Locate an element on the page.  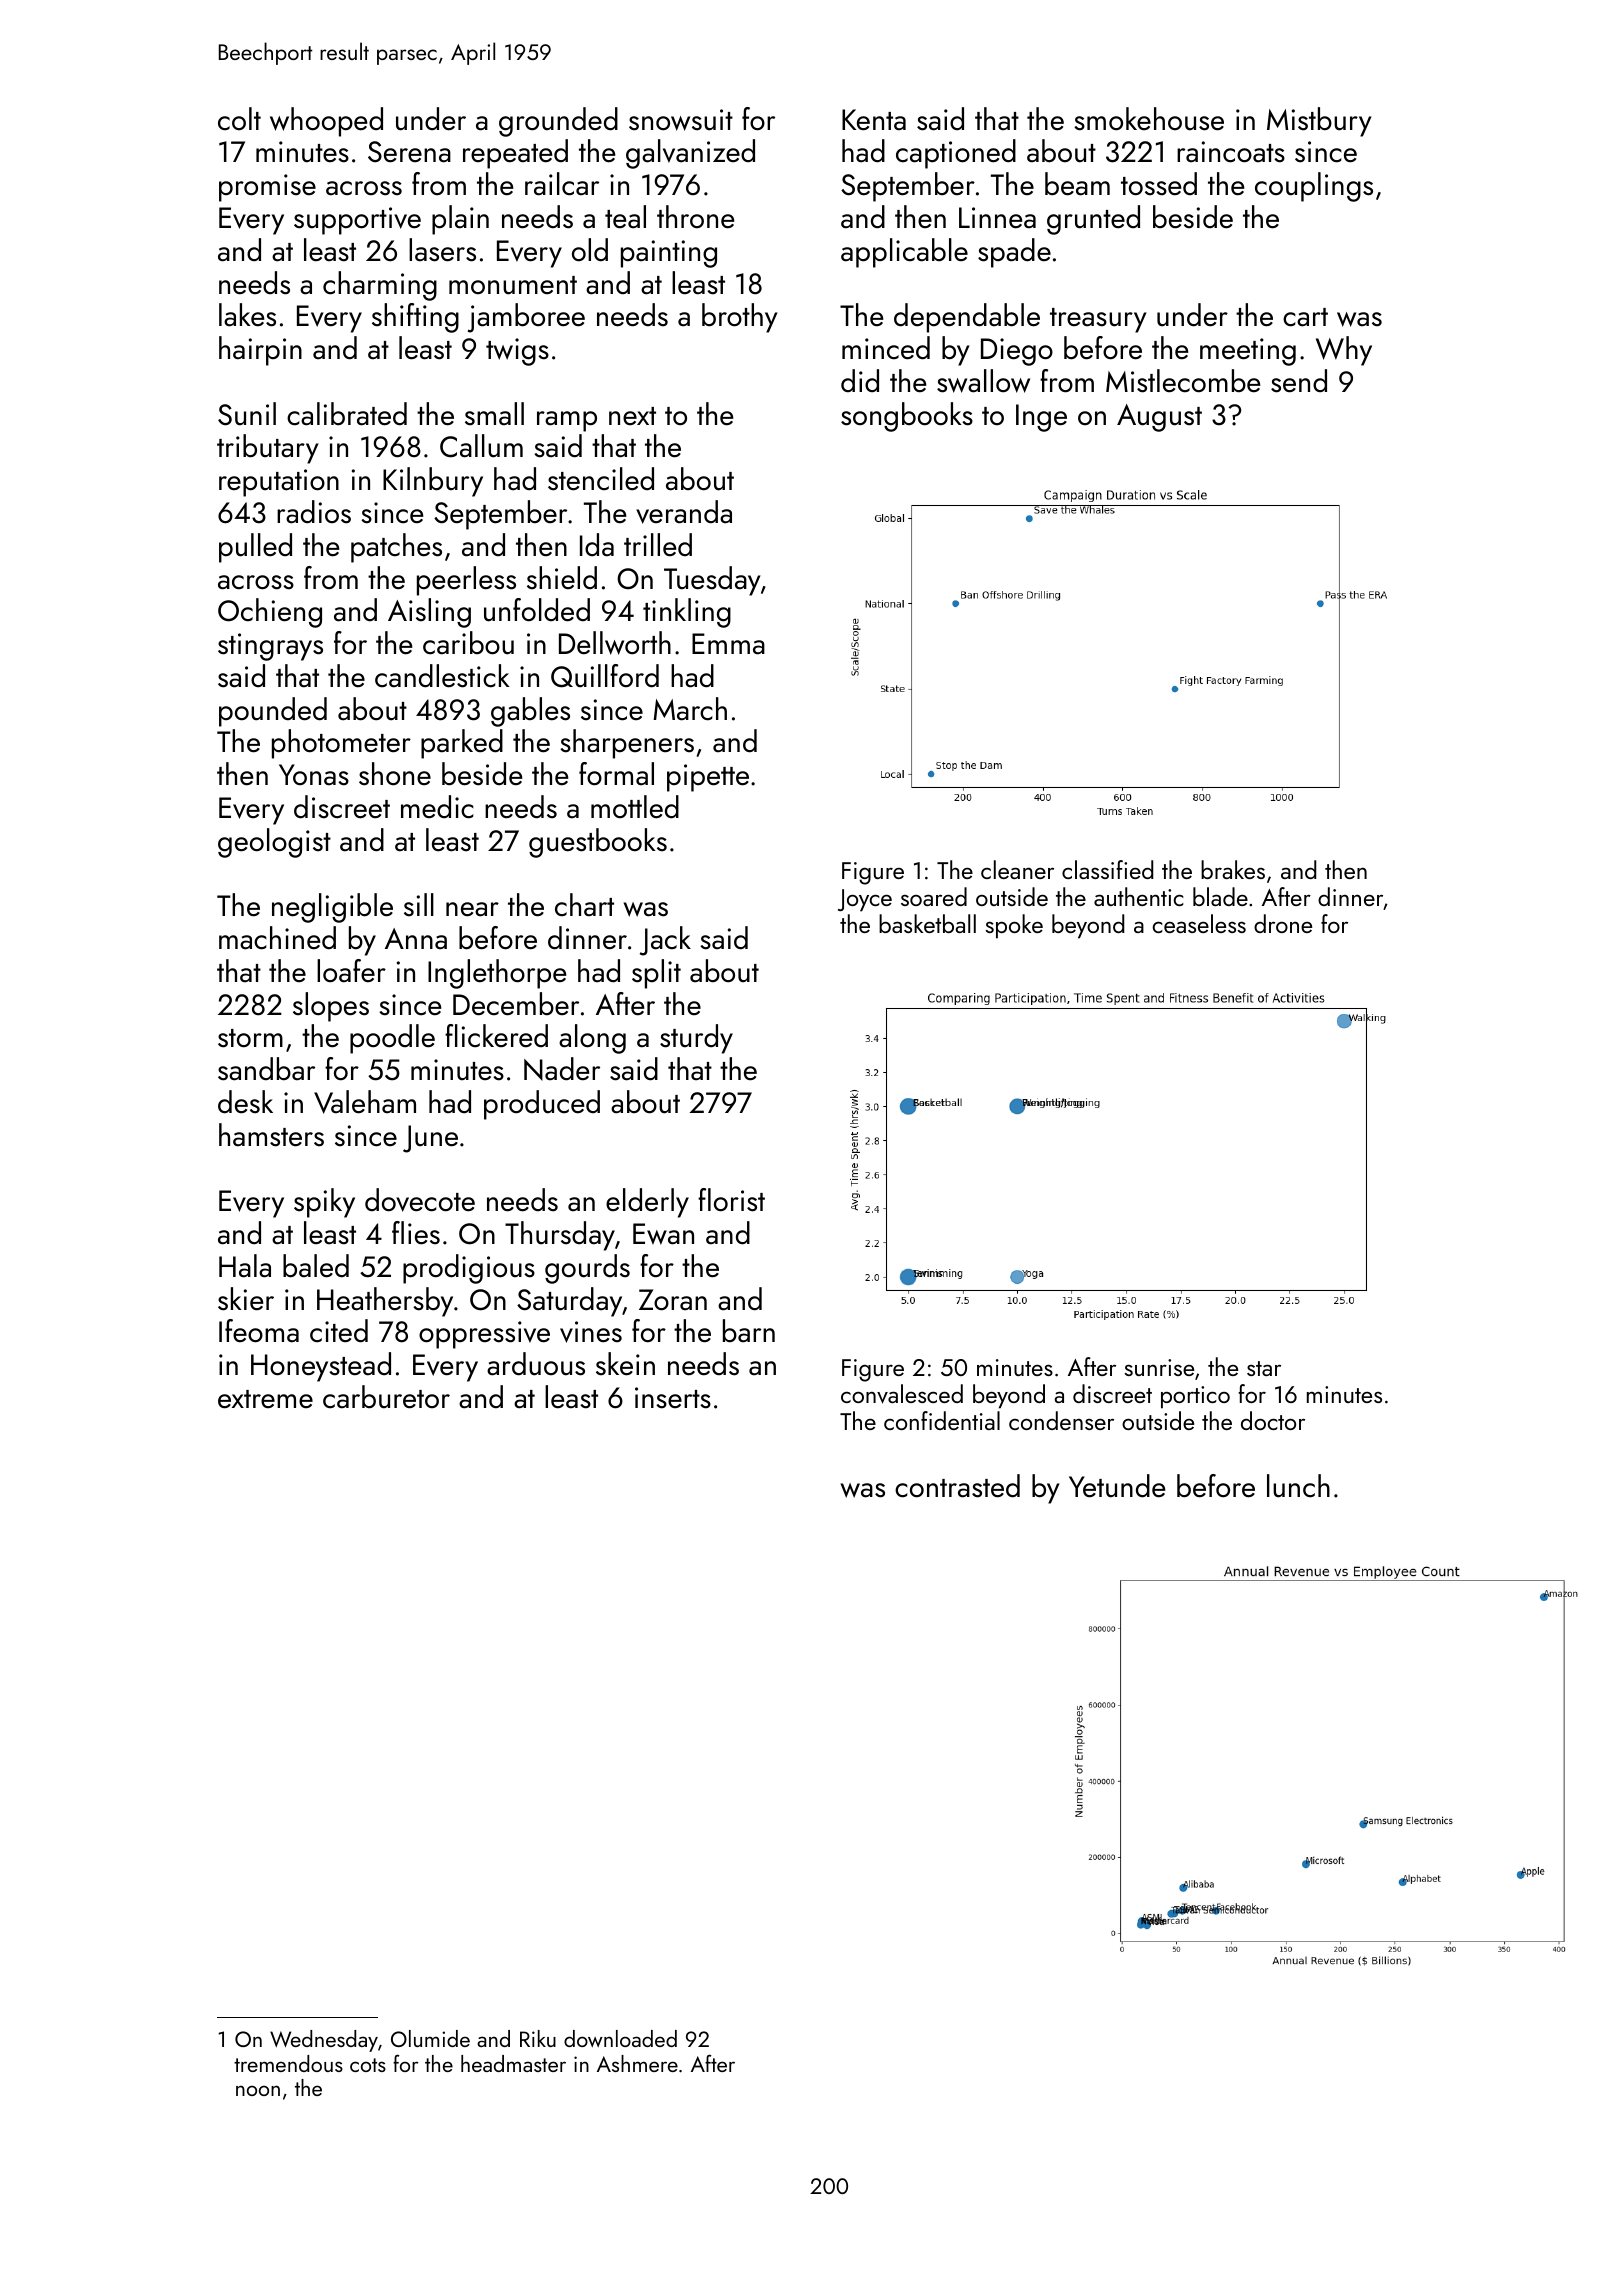
tossed is located at coordinates (1159, 184).
